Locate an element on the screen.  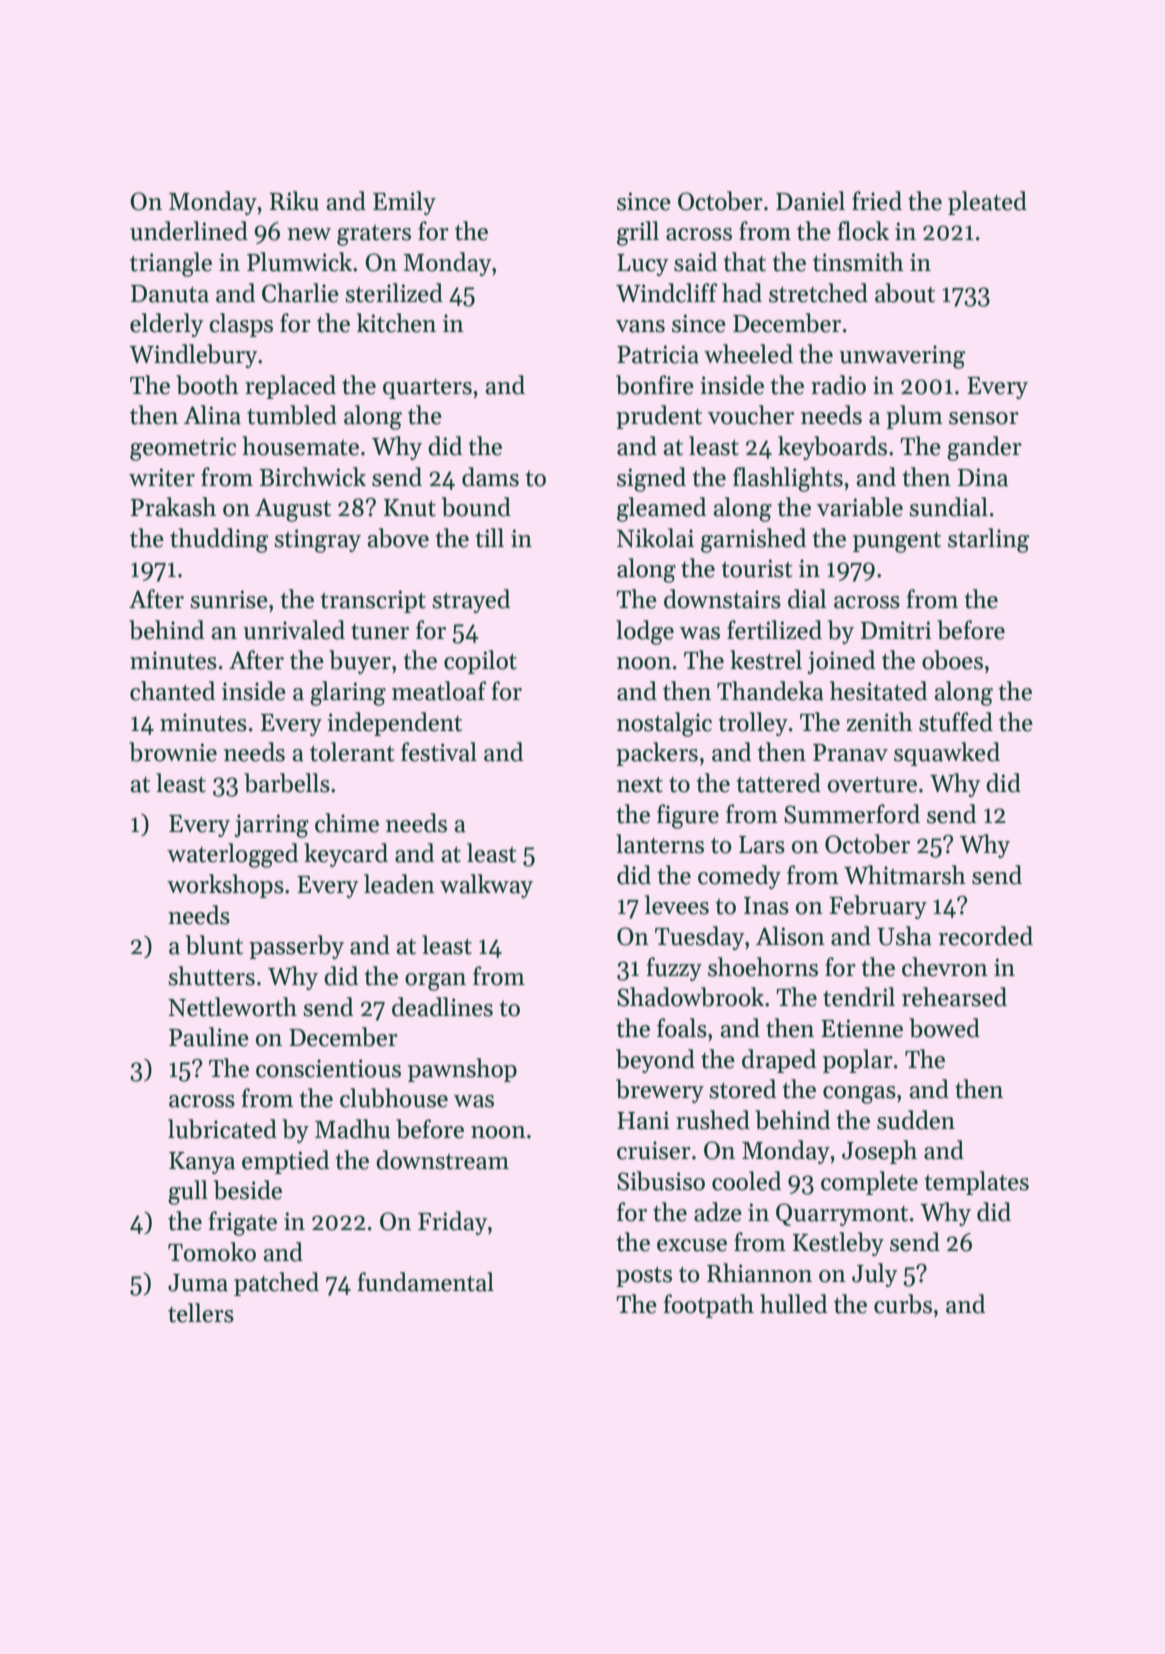
joined is located at coordinates (841, 662).
